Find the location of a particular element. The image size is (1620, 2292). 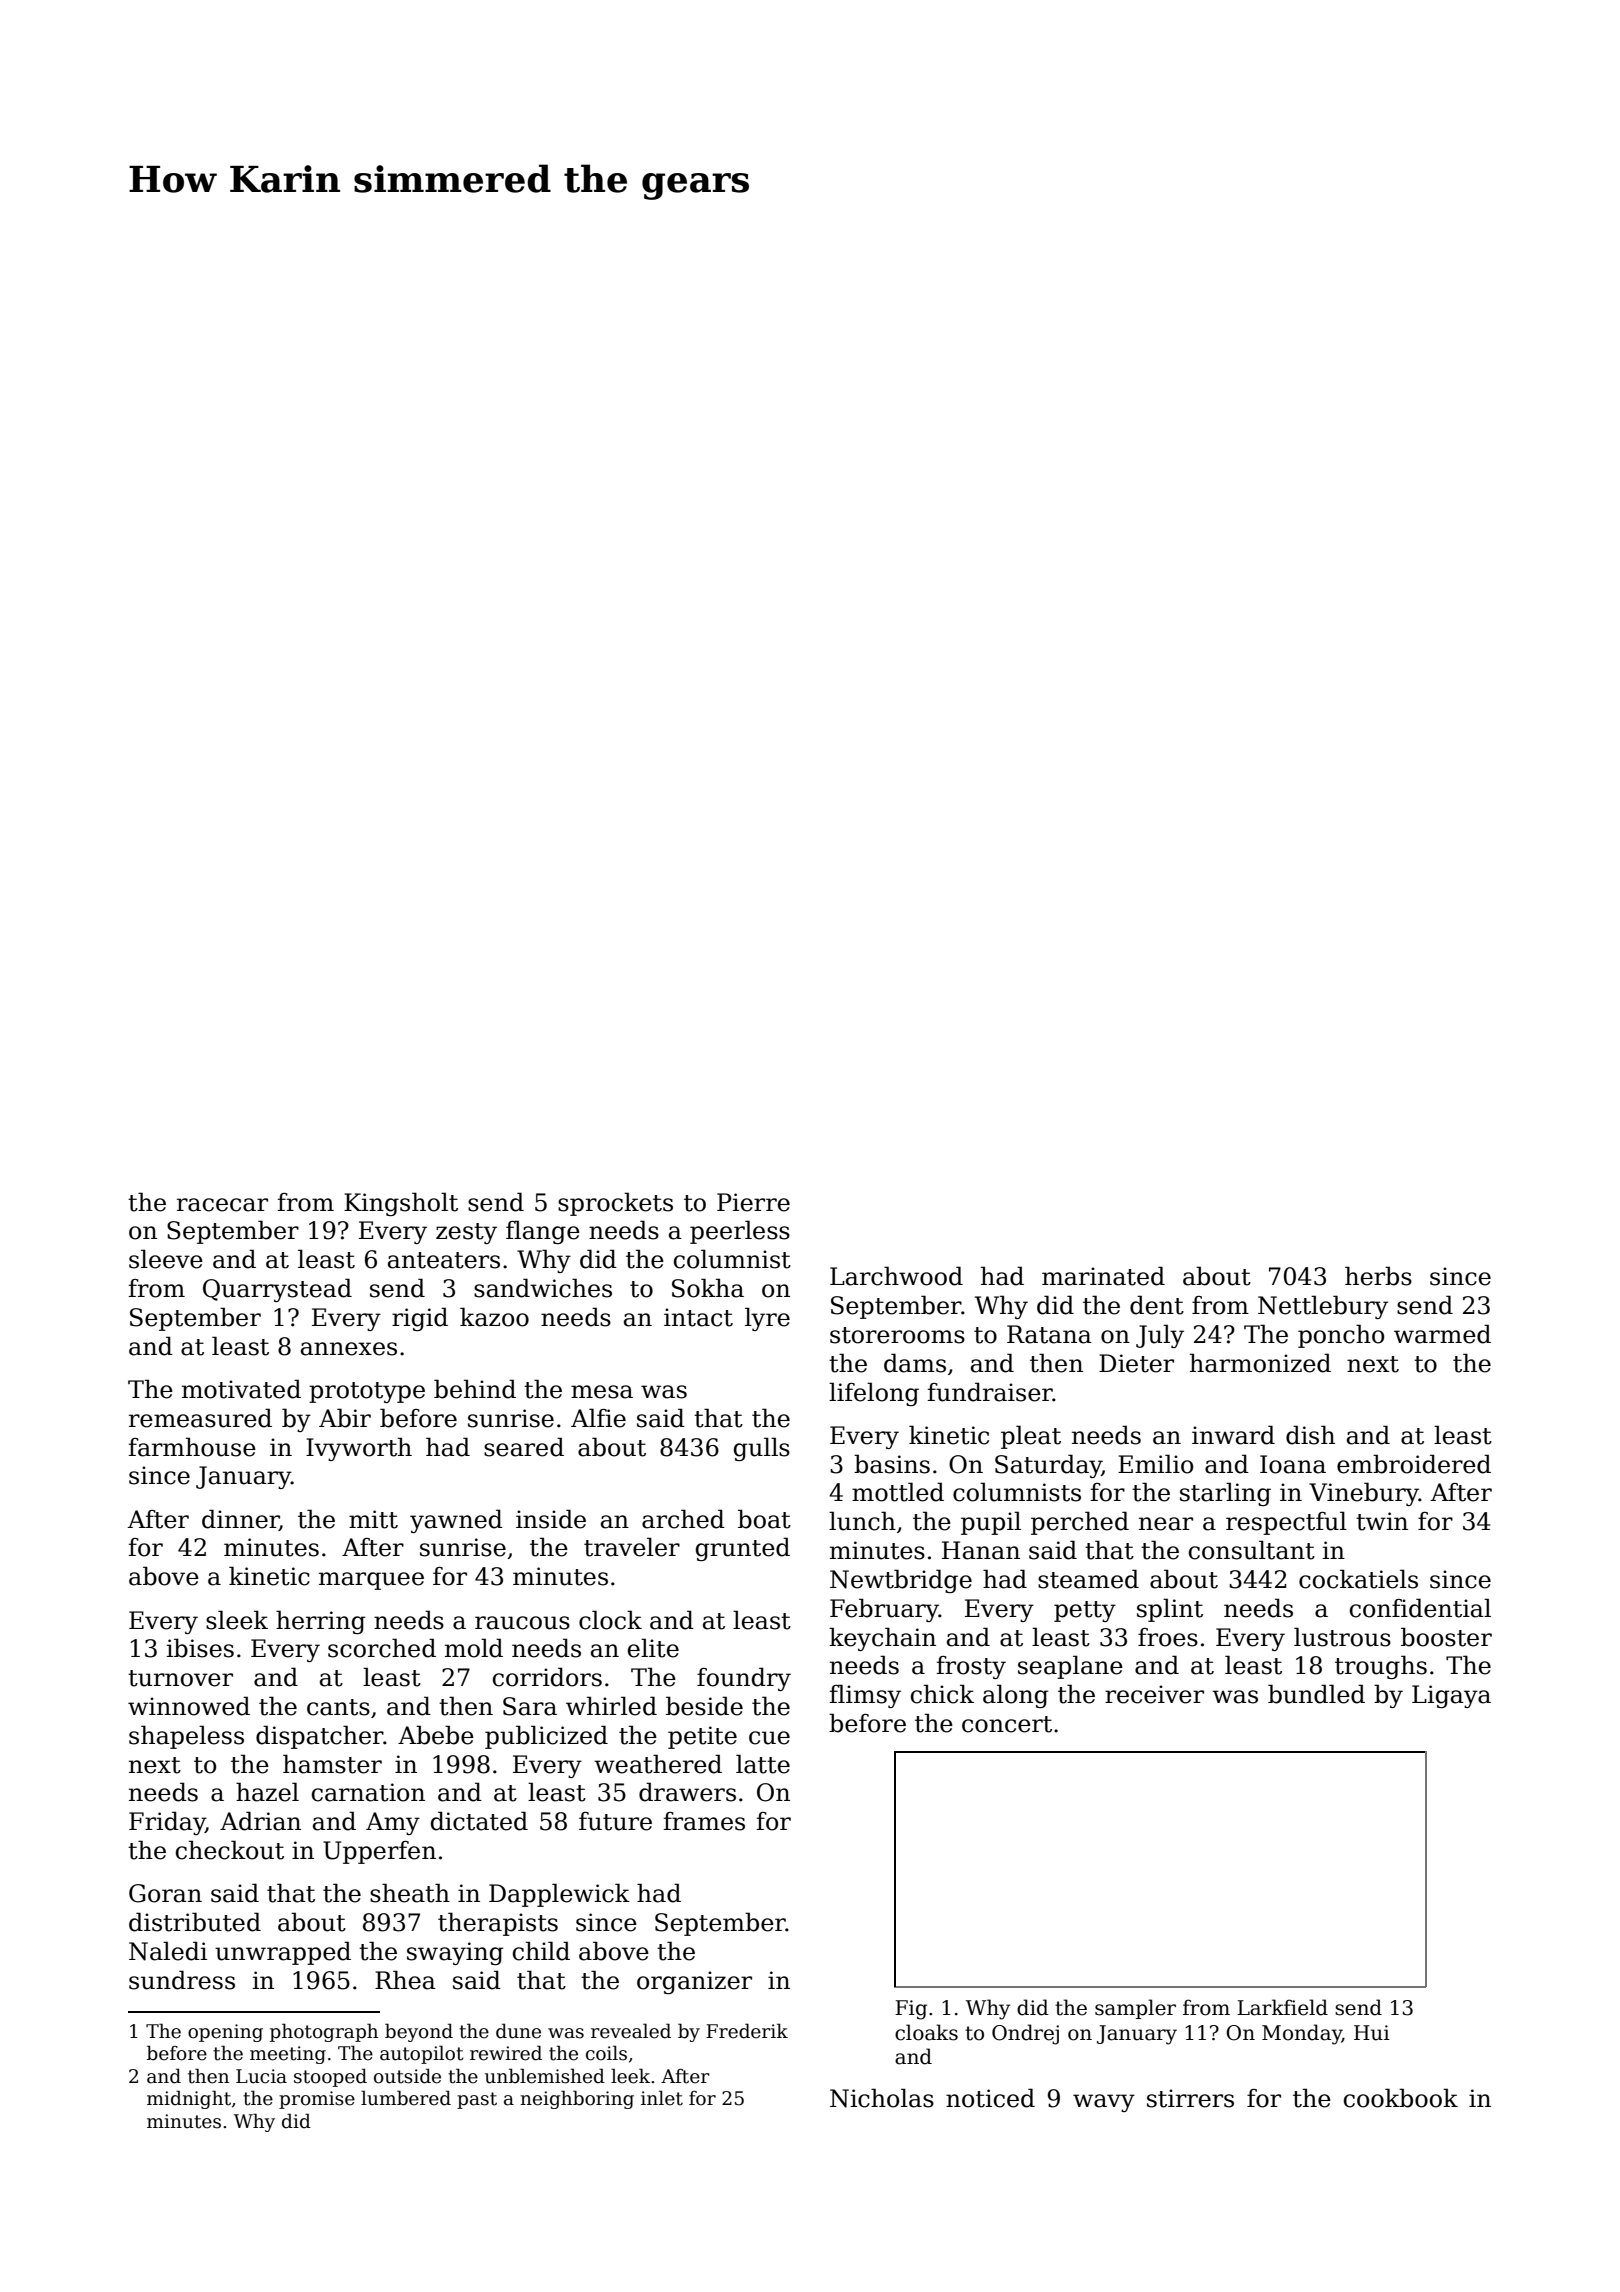

farmhouse is located at coordinates (192, 1447).
